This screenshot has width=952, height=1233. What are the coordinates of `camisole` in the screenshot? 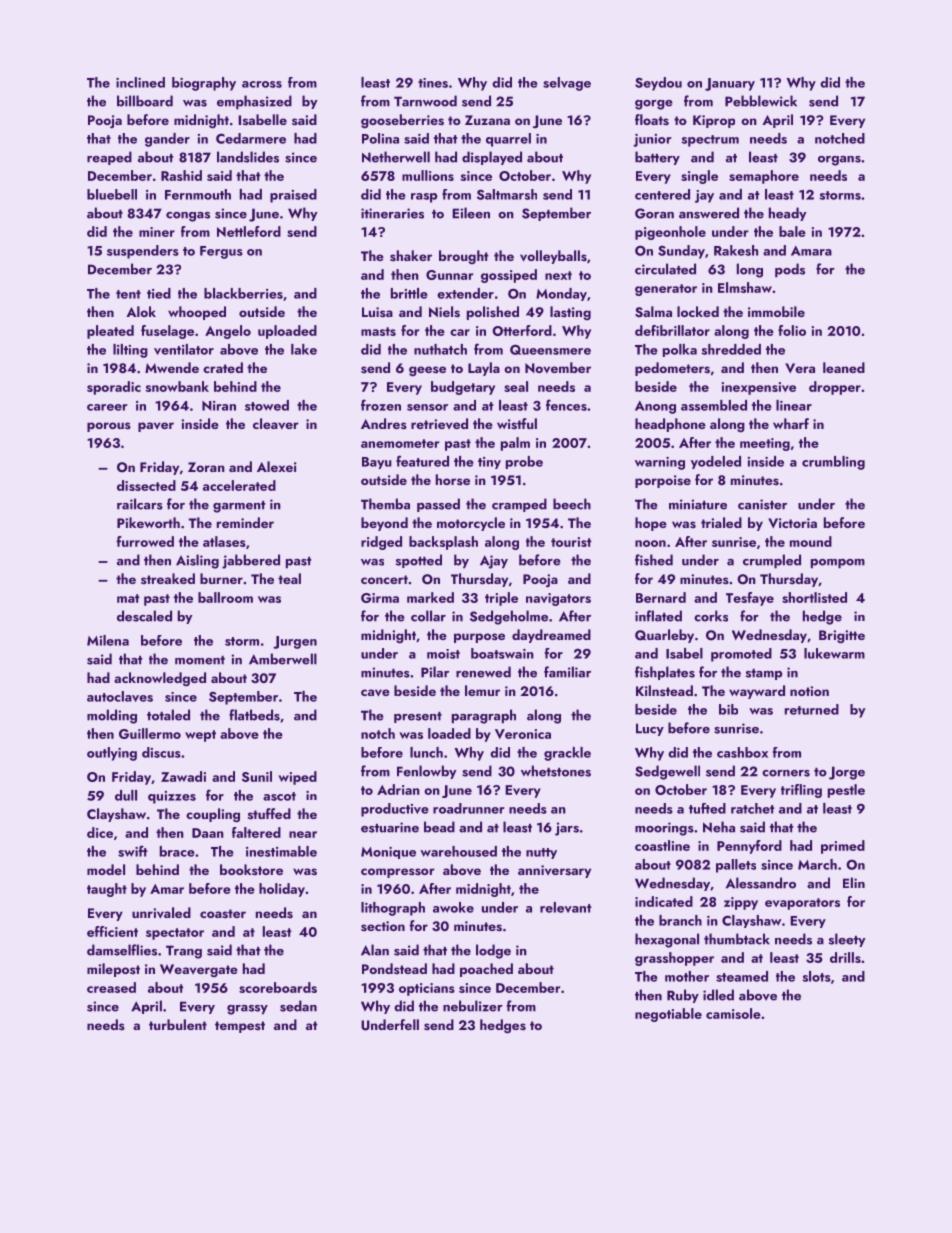 It's located at (733, 1013).
